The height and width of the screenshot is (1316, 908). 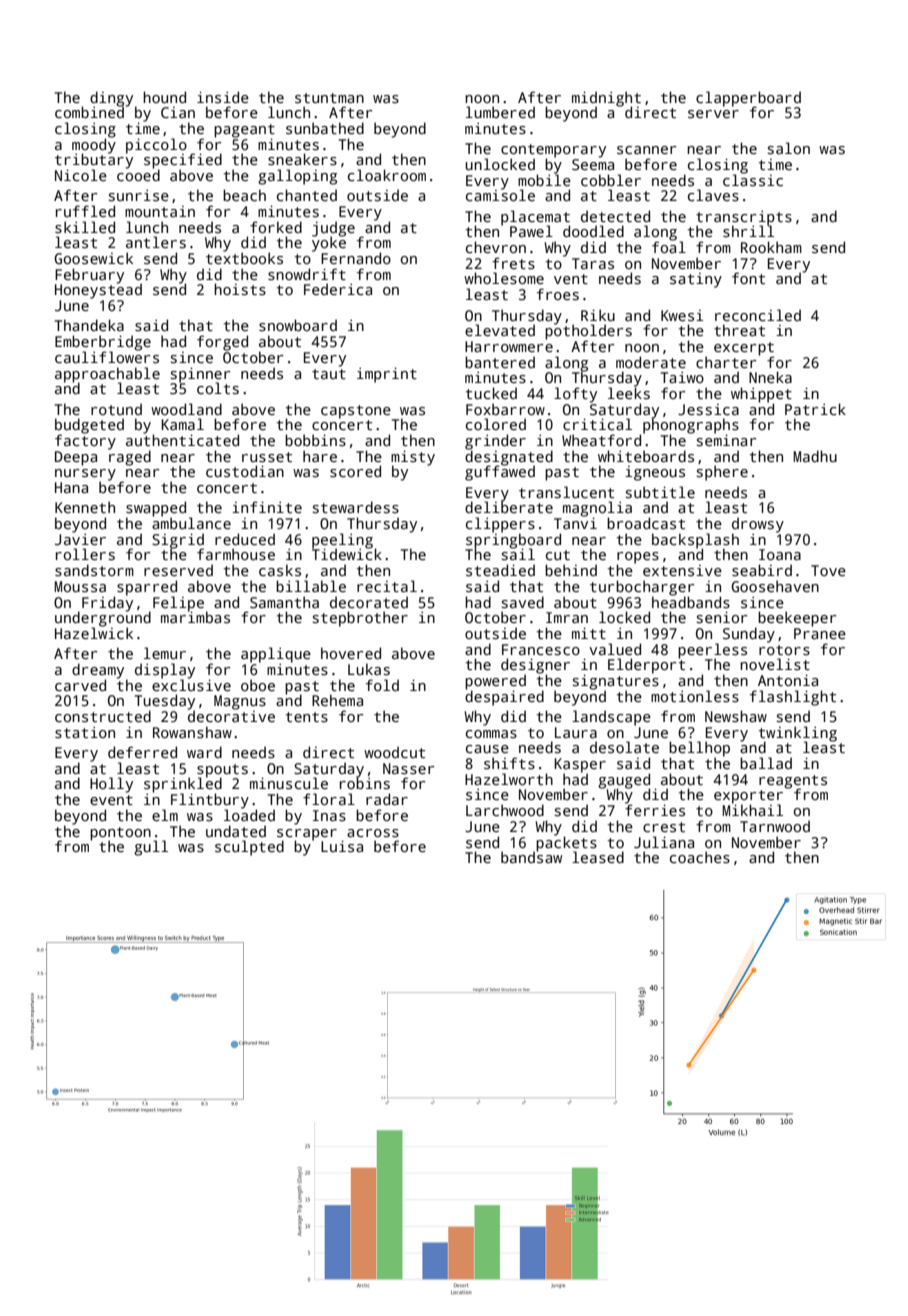 What do you see at coordinates (94, 633) in the screenshot?
I see `Hazelwick` at bounding box center [94, 633].
